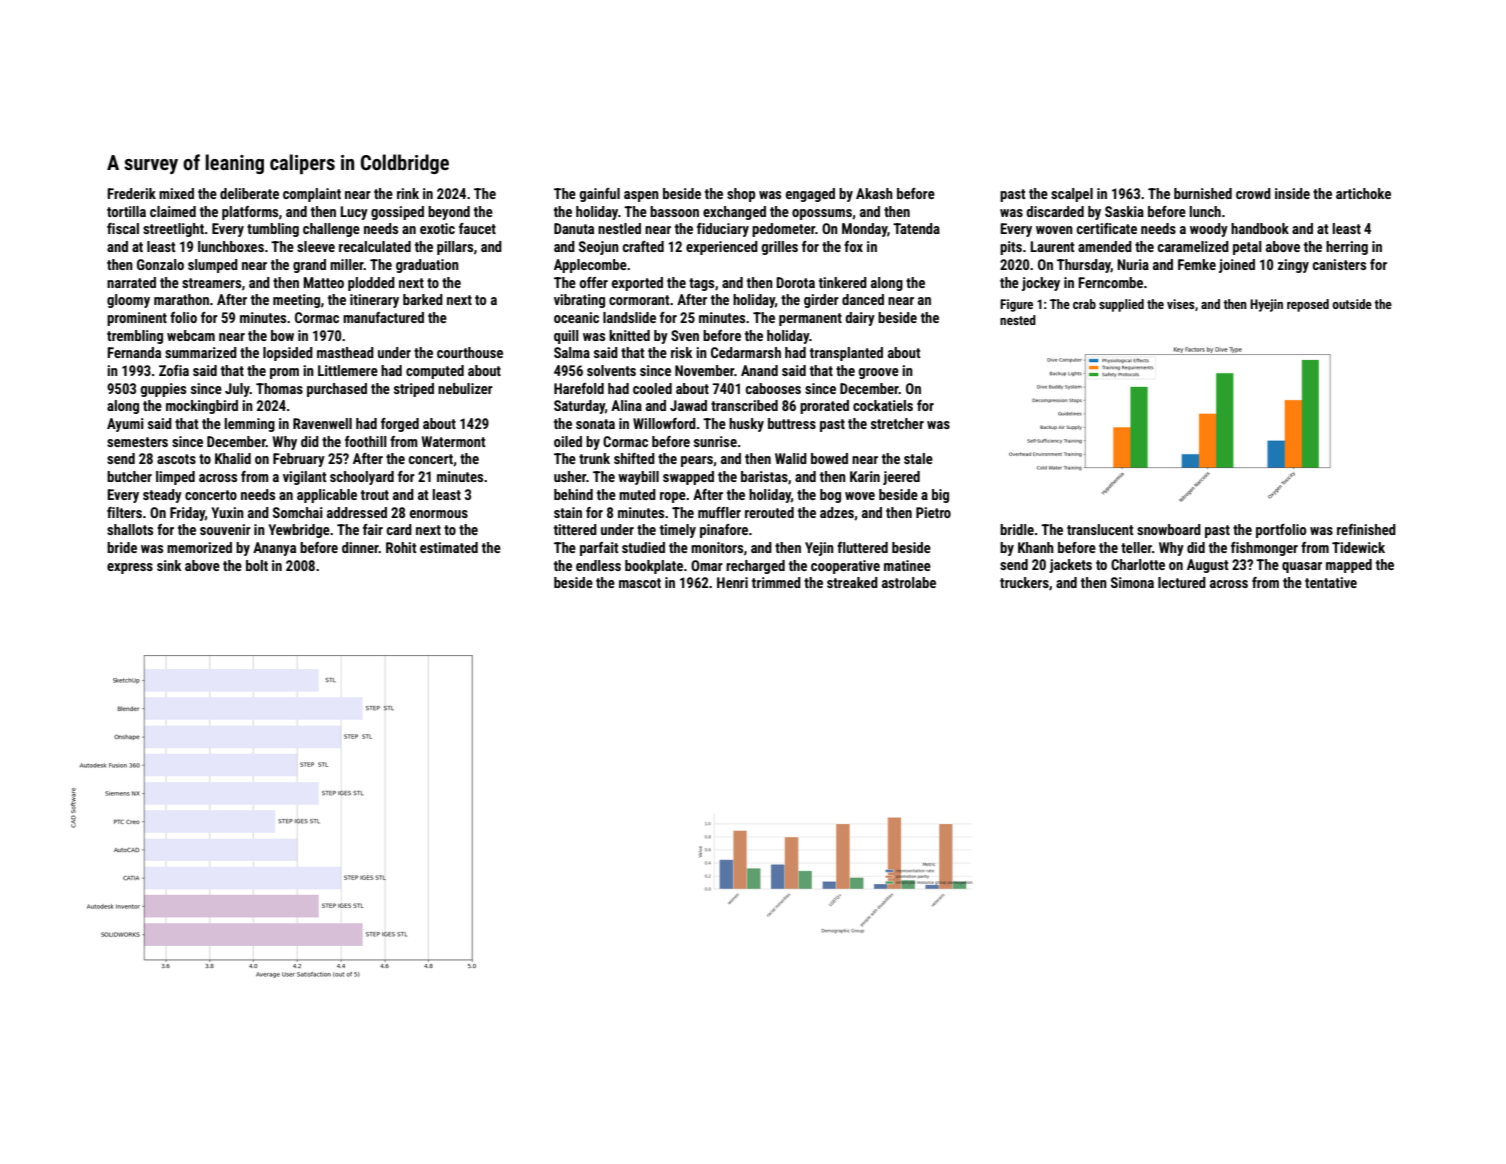 This screenshot has height=1164, width=1506. What do you see at coordinates (918, 458) in the screenshot?
I see `stale` at bounding box center [918, 458].
